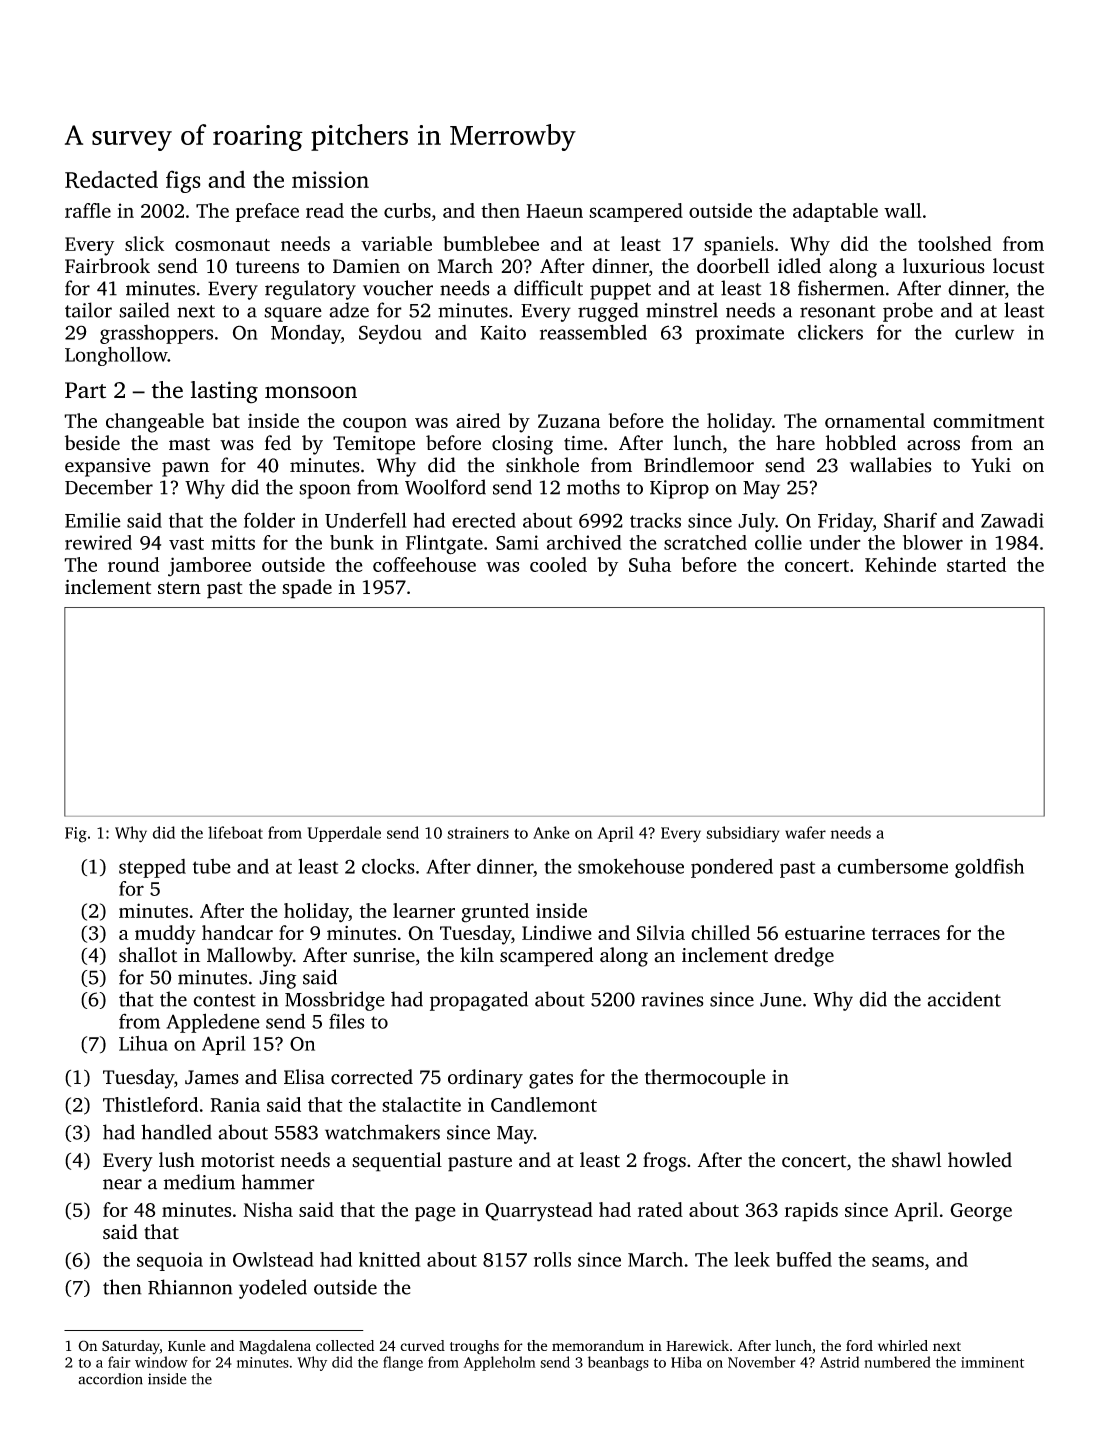  I want to click on rapids, so click(811, 1212).
